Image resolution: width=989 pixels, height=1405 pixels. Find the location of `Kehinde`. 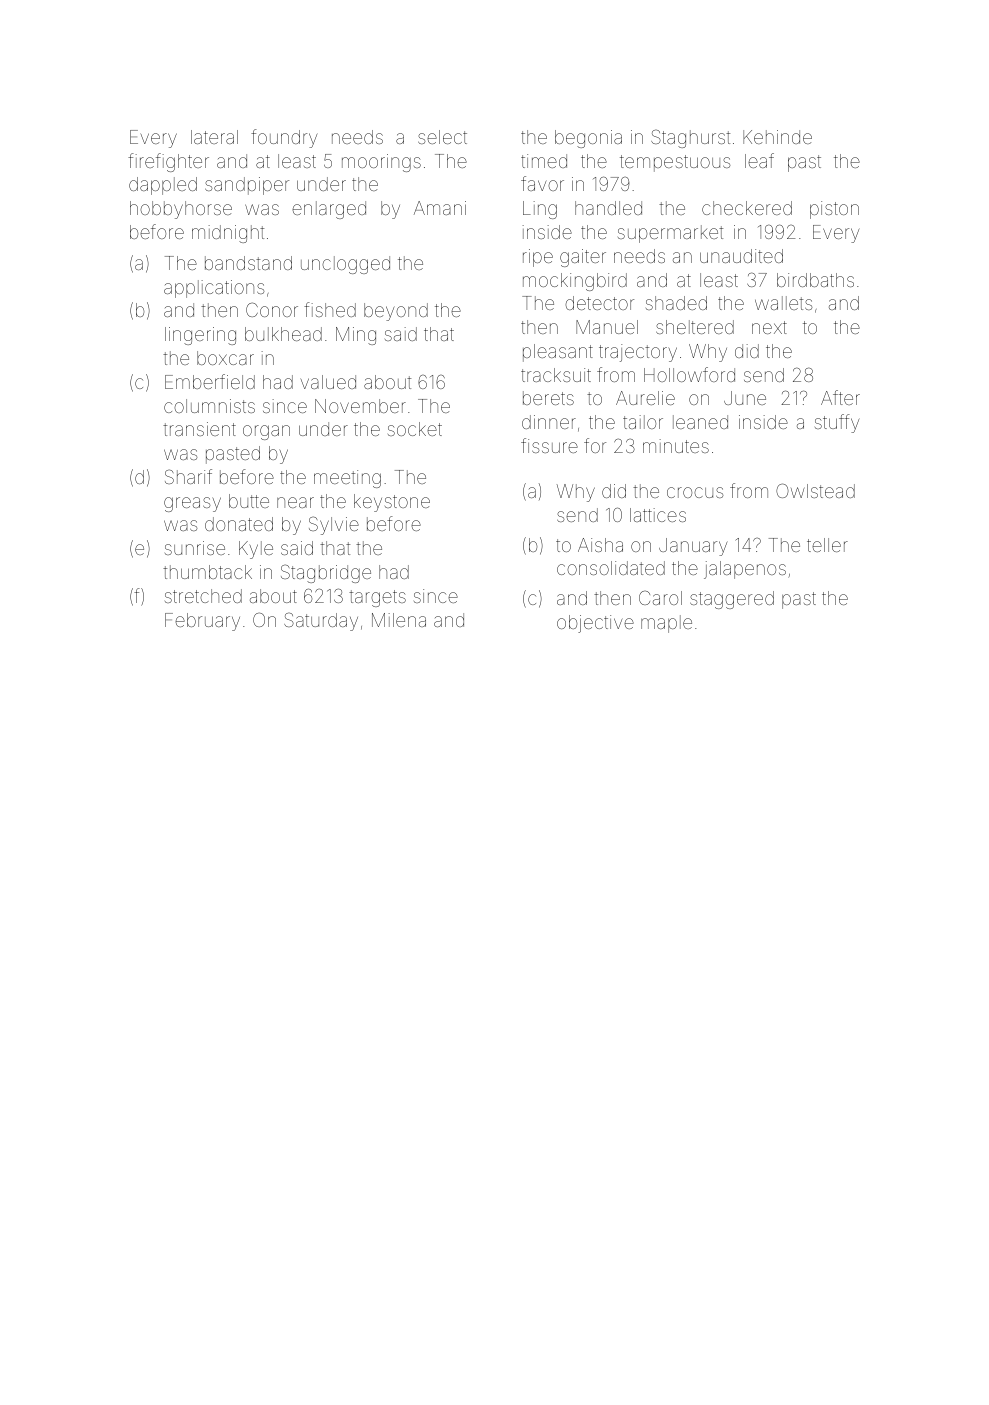

Kehinde is located at coordinates (777, 137).
